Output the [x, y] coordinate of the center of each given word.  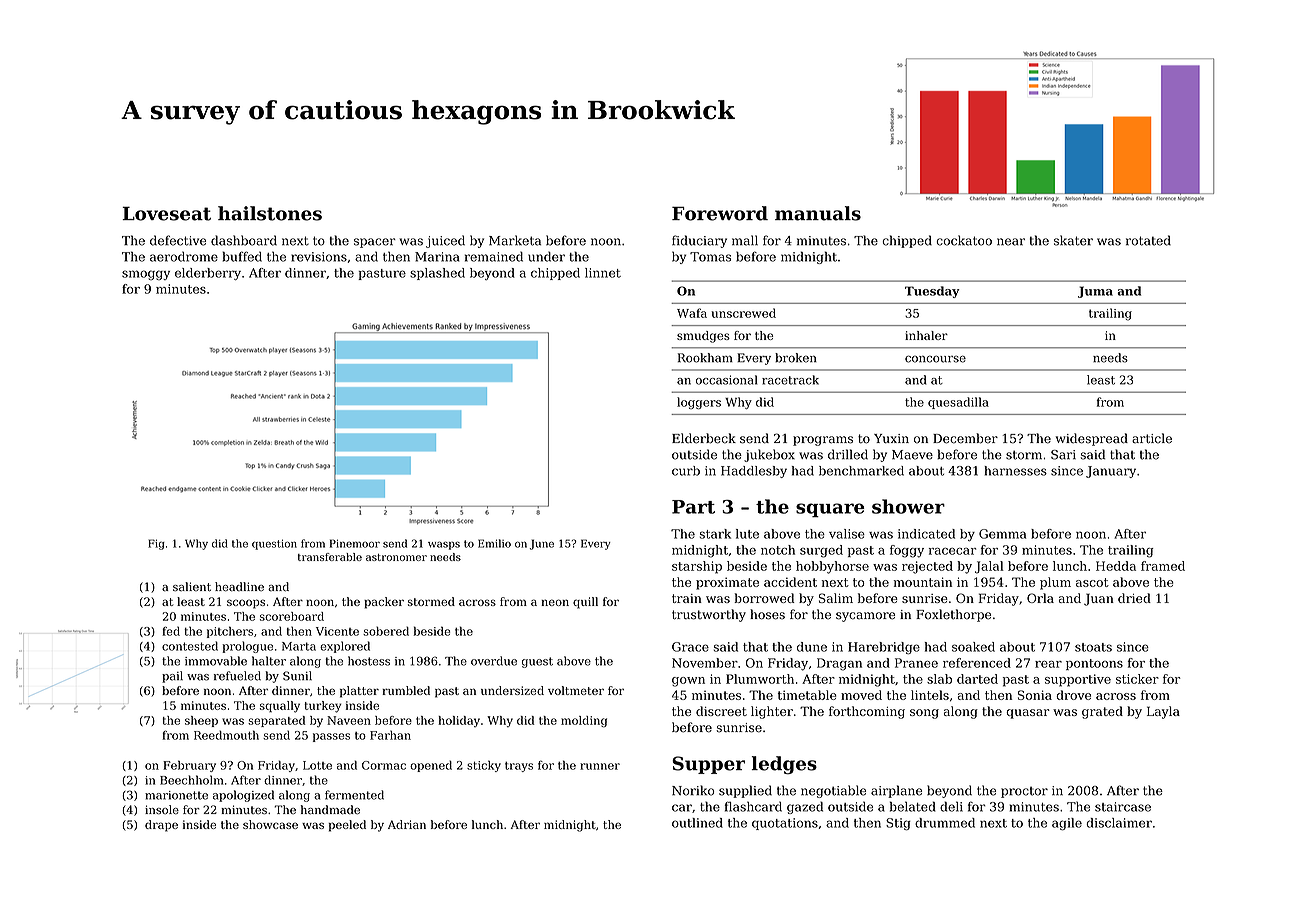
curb [686, 471]
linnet [603, 273]
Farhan [390, 735]
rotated [1148, 240]
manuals [818, 213]
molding [584, 721]
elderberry [208, 274]
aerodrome [184, 256]
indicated [926, 534]
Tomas [710, 257]
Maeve [912, 455]
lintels [930, 695]
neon [555, 602]
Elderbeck [704, 438]
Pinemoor [355, 543]
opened [431, 766]
